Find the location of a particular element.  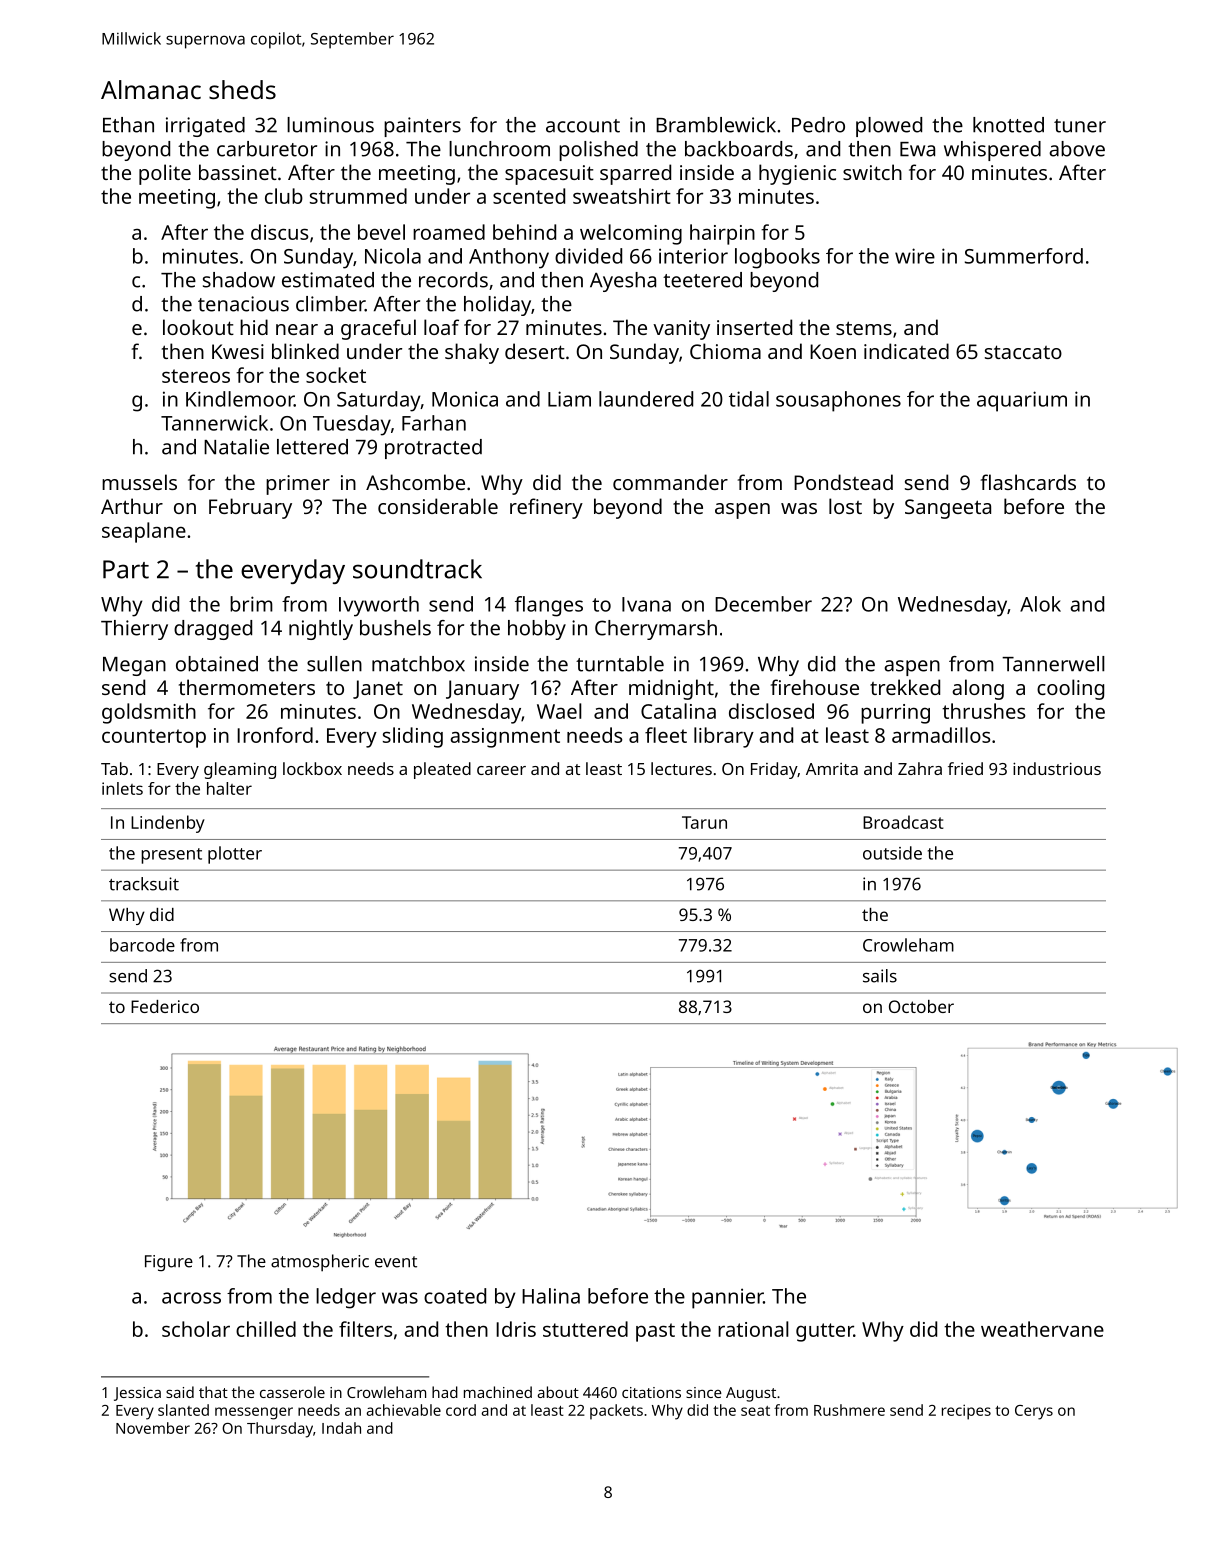

industrious is located at coordinates (1057, 768).
